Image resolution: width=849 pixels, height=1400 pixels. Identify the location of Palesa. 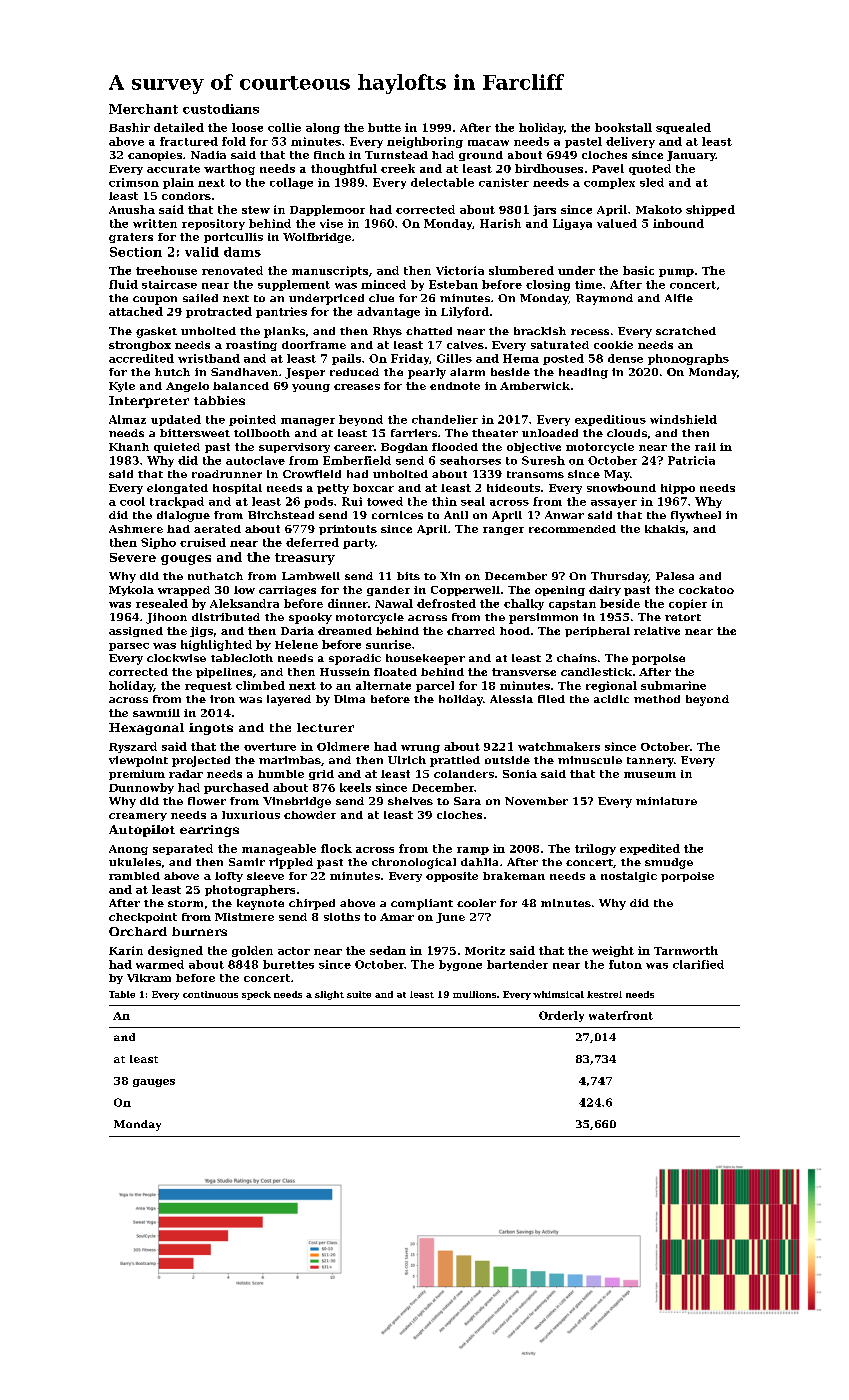
(675, 576).
